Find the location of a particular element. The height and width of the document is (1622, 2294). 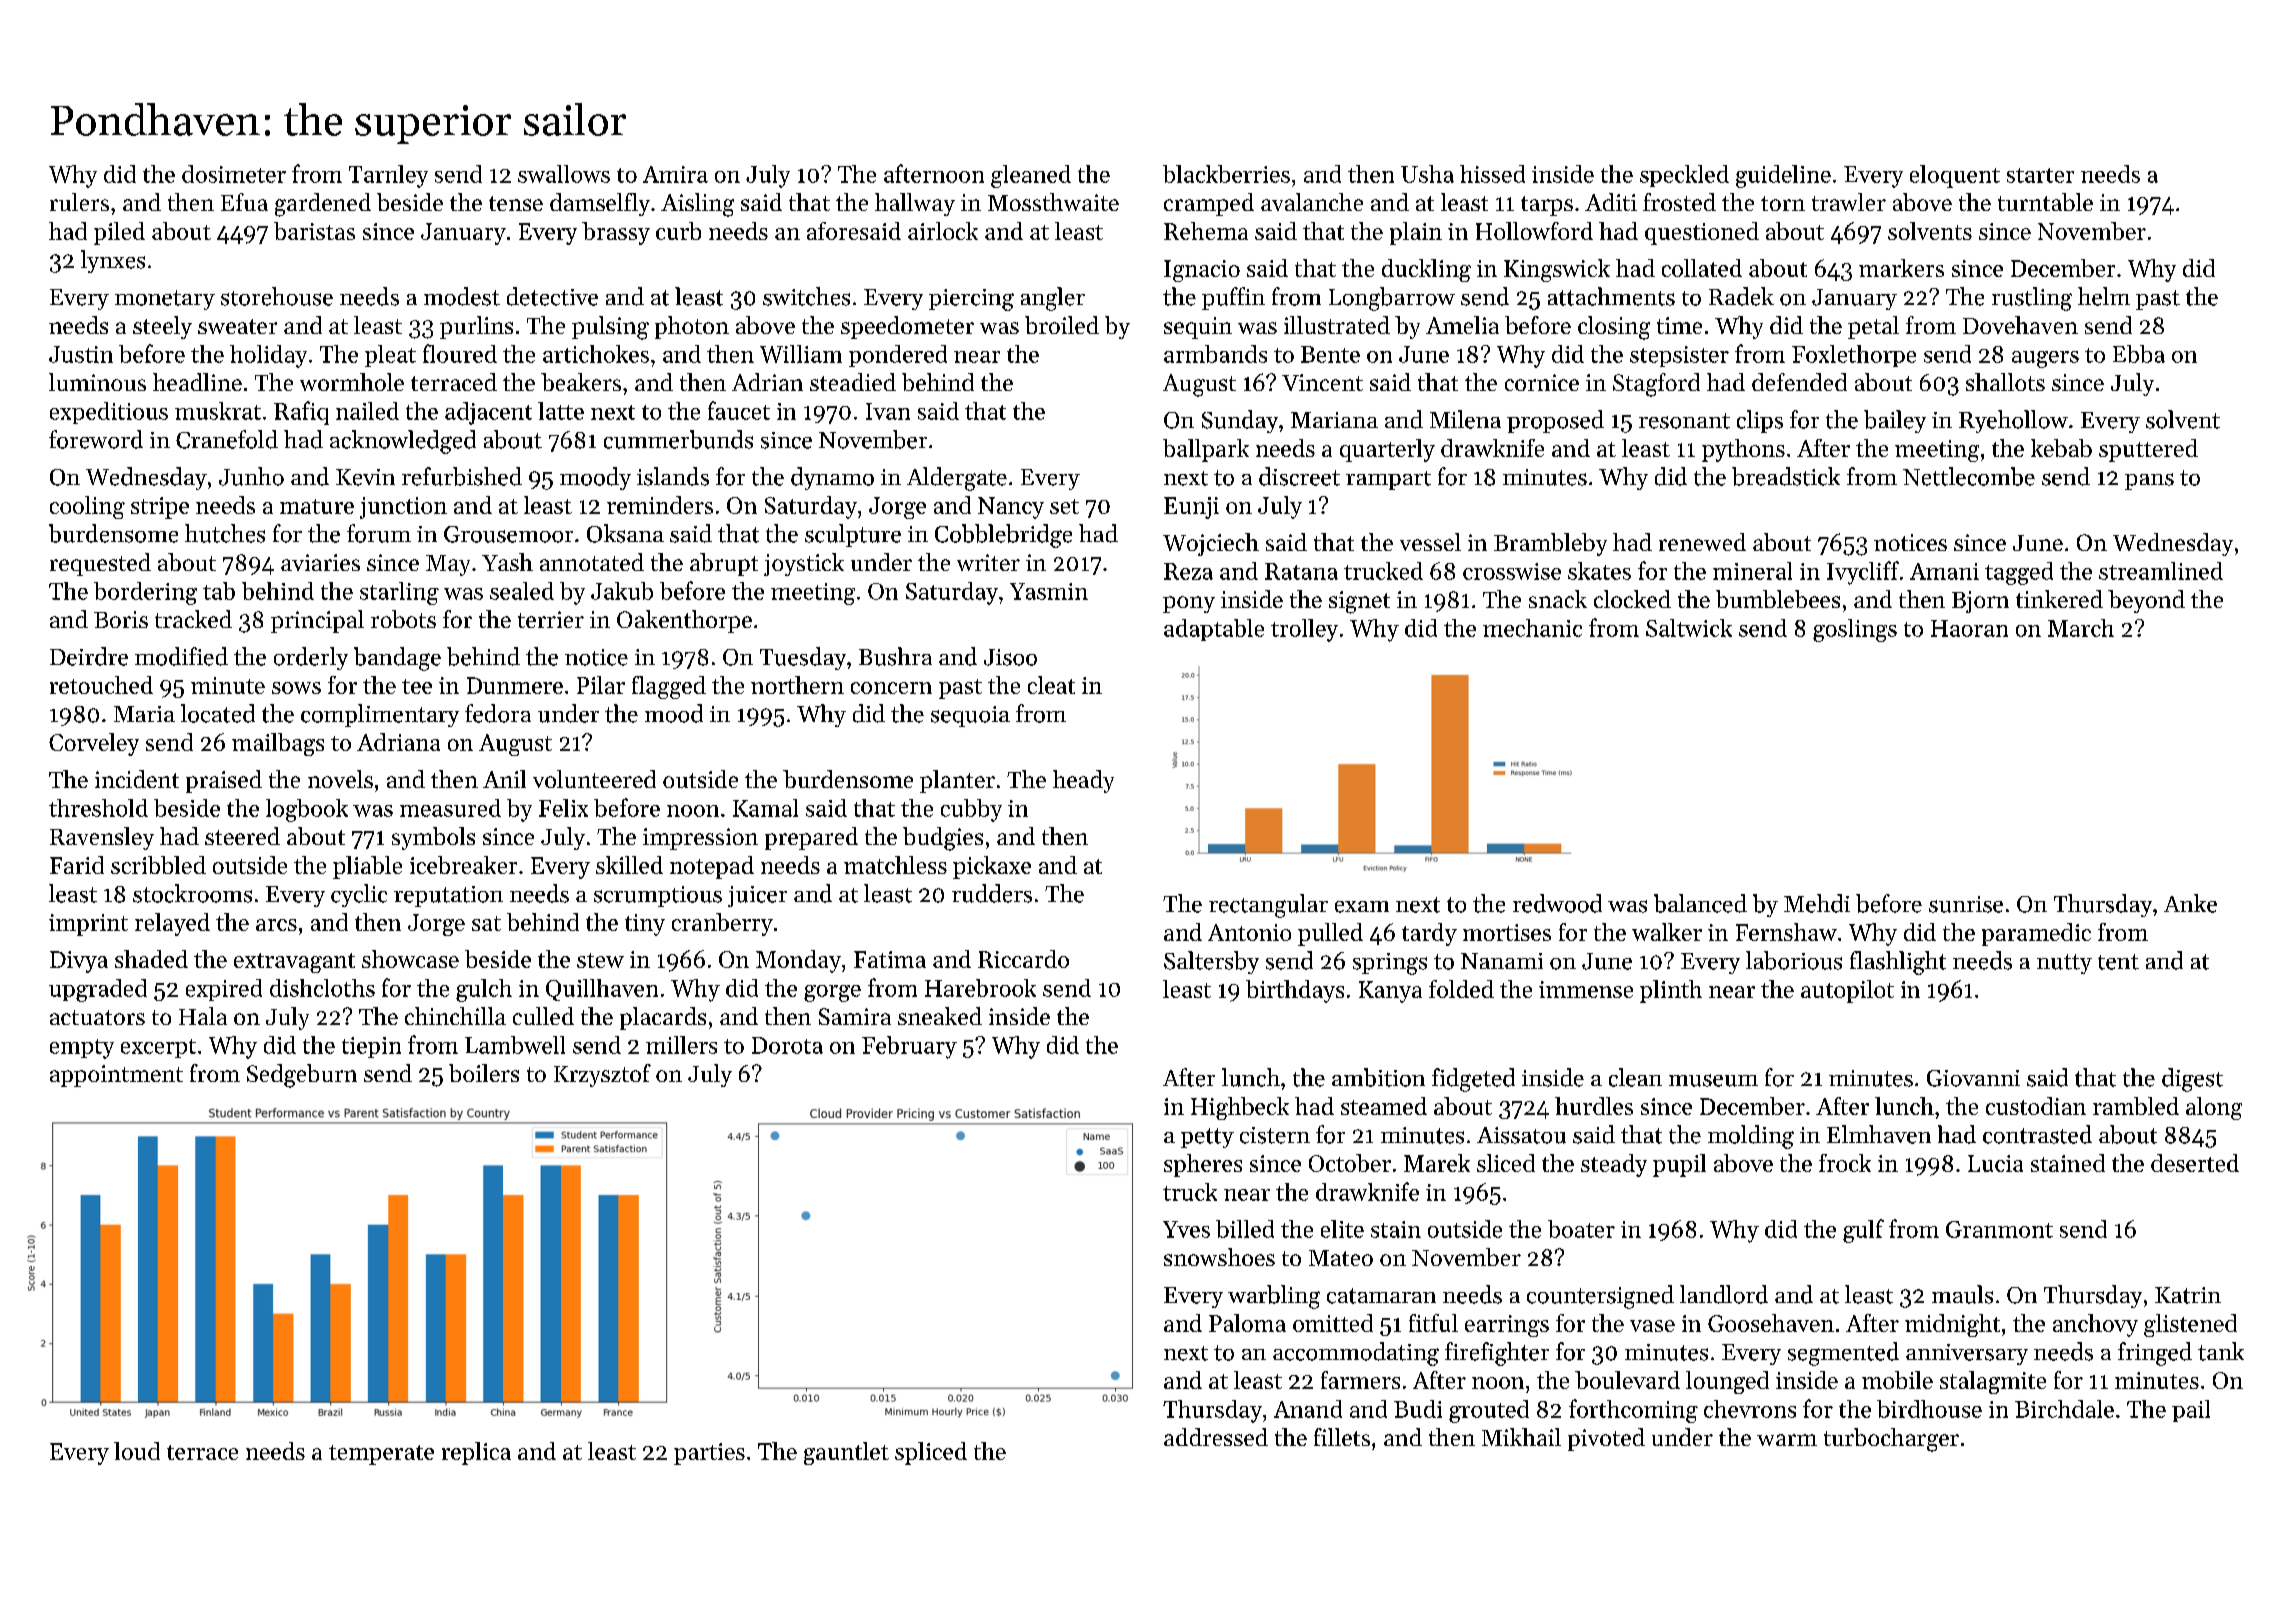

modest is located at coordinates (462, 296).
